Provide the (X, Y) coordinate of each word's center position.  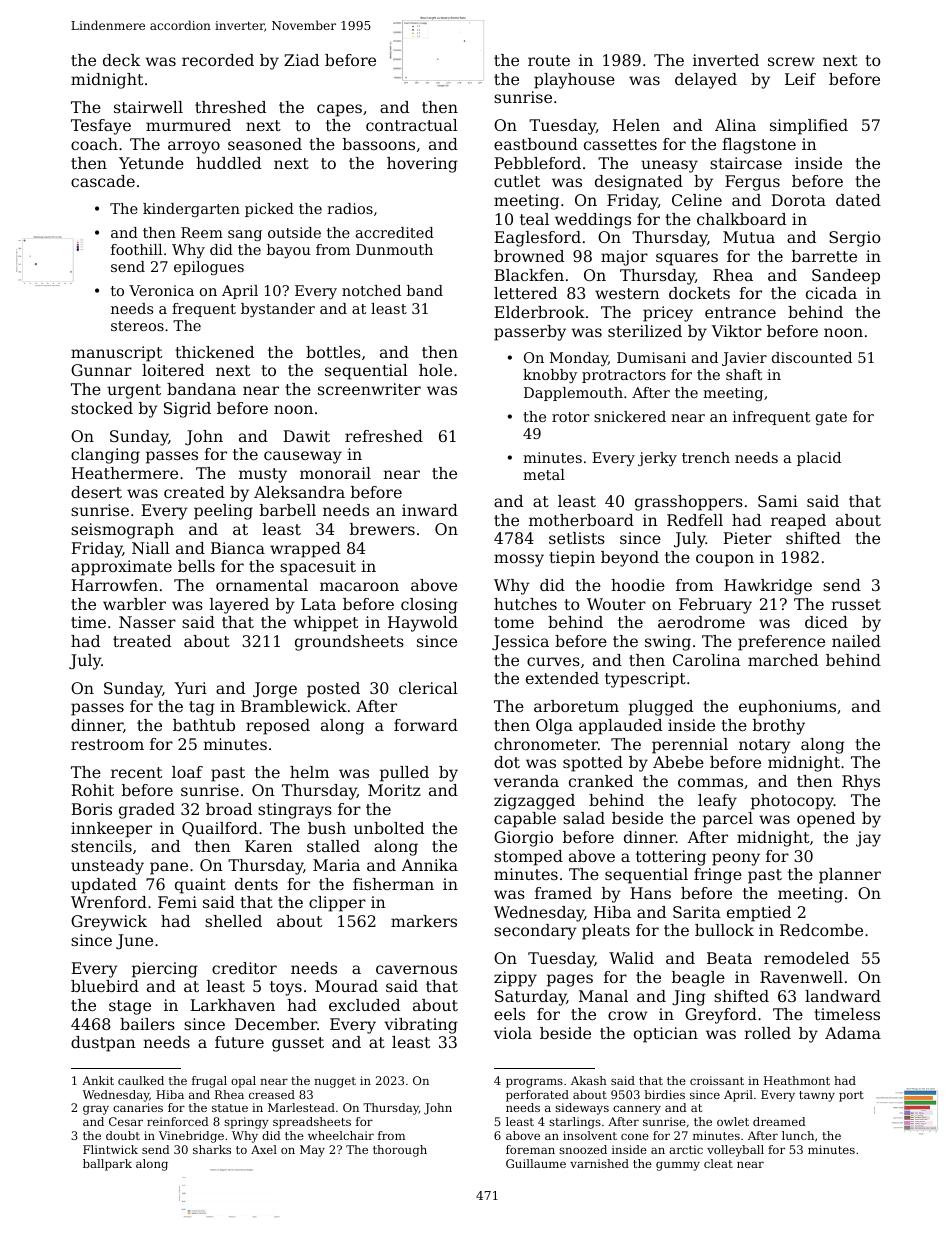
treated (142, 641)
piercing (165, 970)
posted (333, 690)
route (549, 60)
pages (570, 980)
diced (826, 622)
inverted (726, 60)
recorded (218, 60)
